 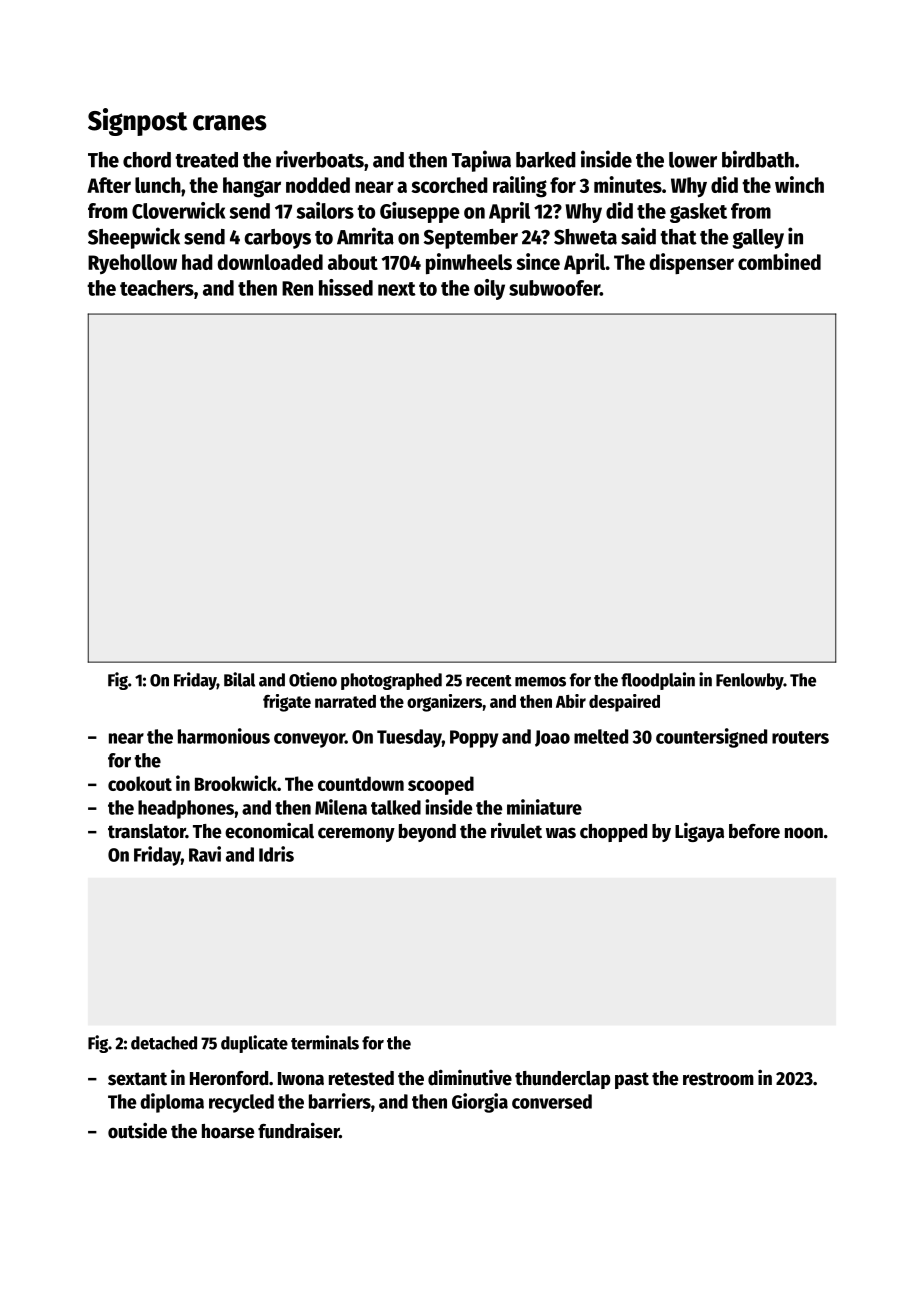 I want to click on conversed, so click(x=552, y=1101).
